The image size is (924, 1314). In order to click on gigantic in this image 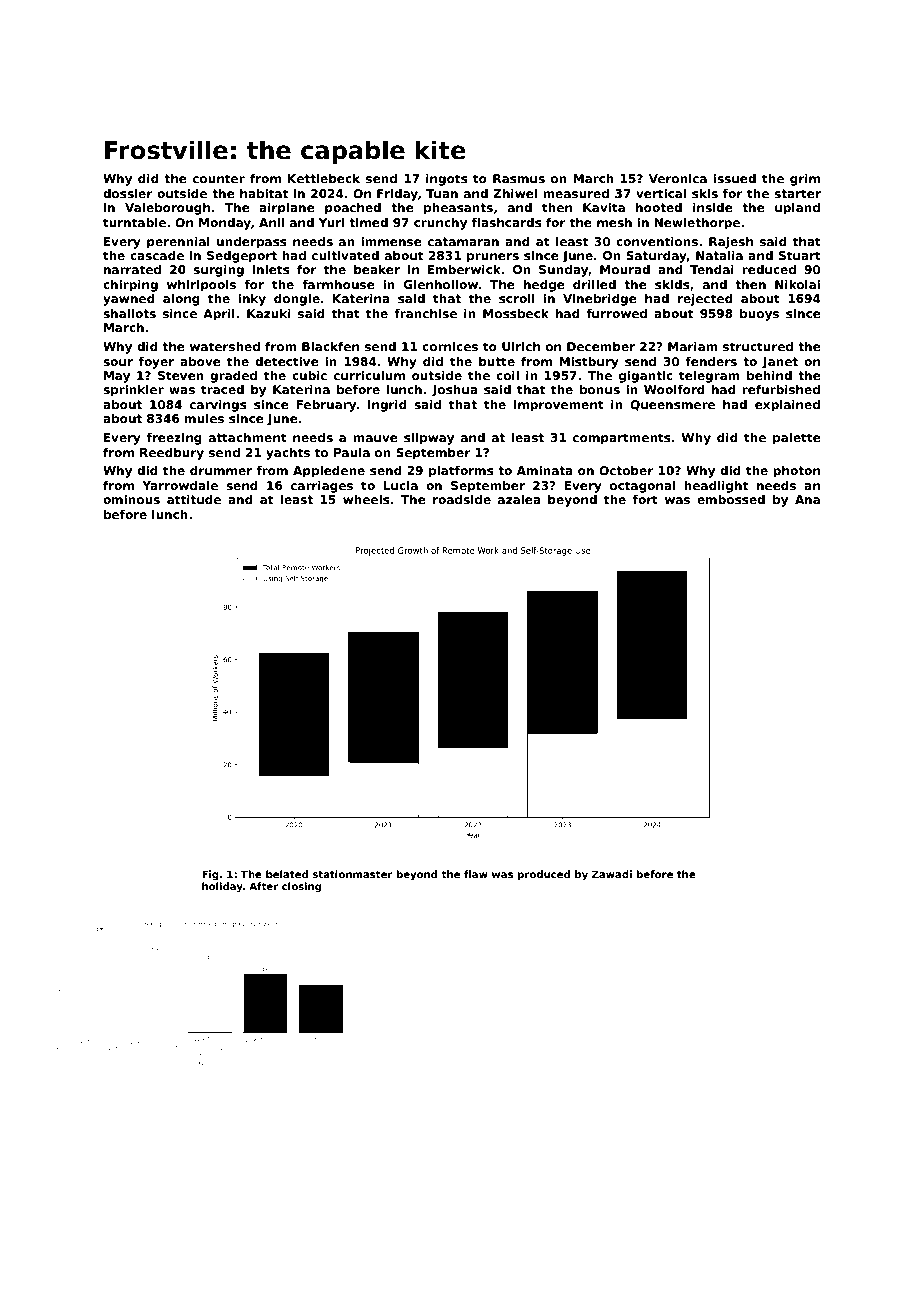, I will do `click(646, 376)`.
